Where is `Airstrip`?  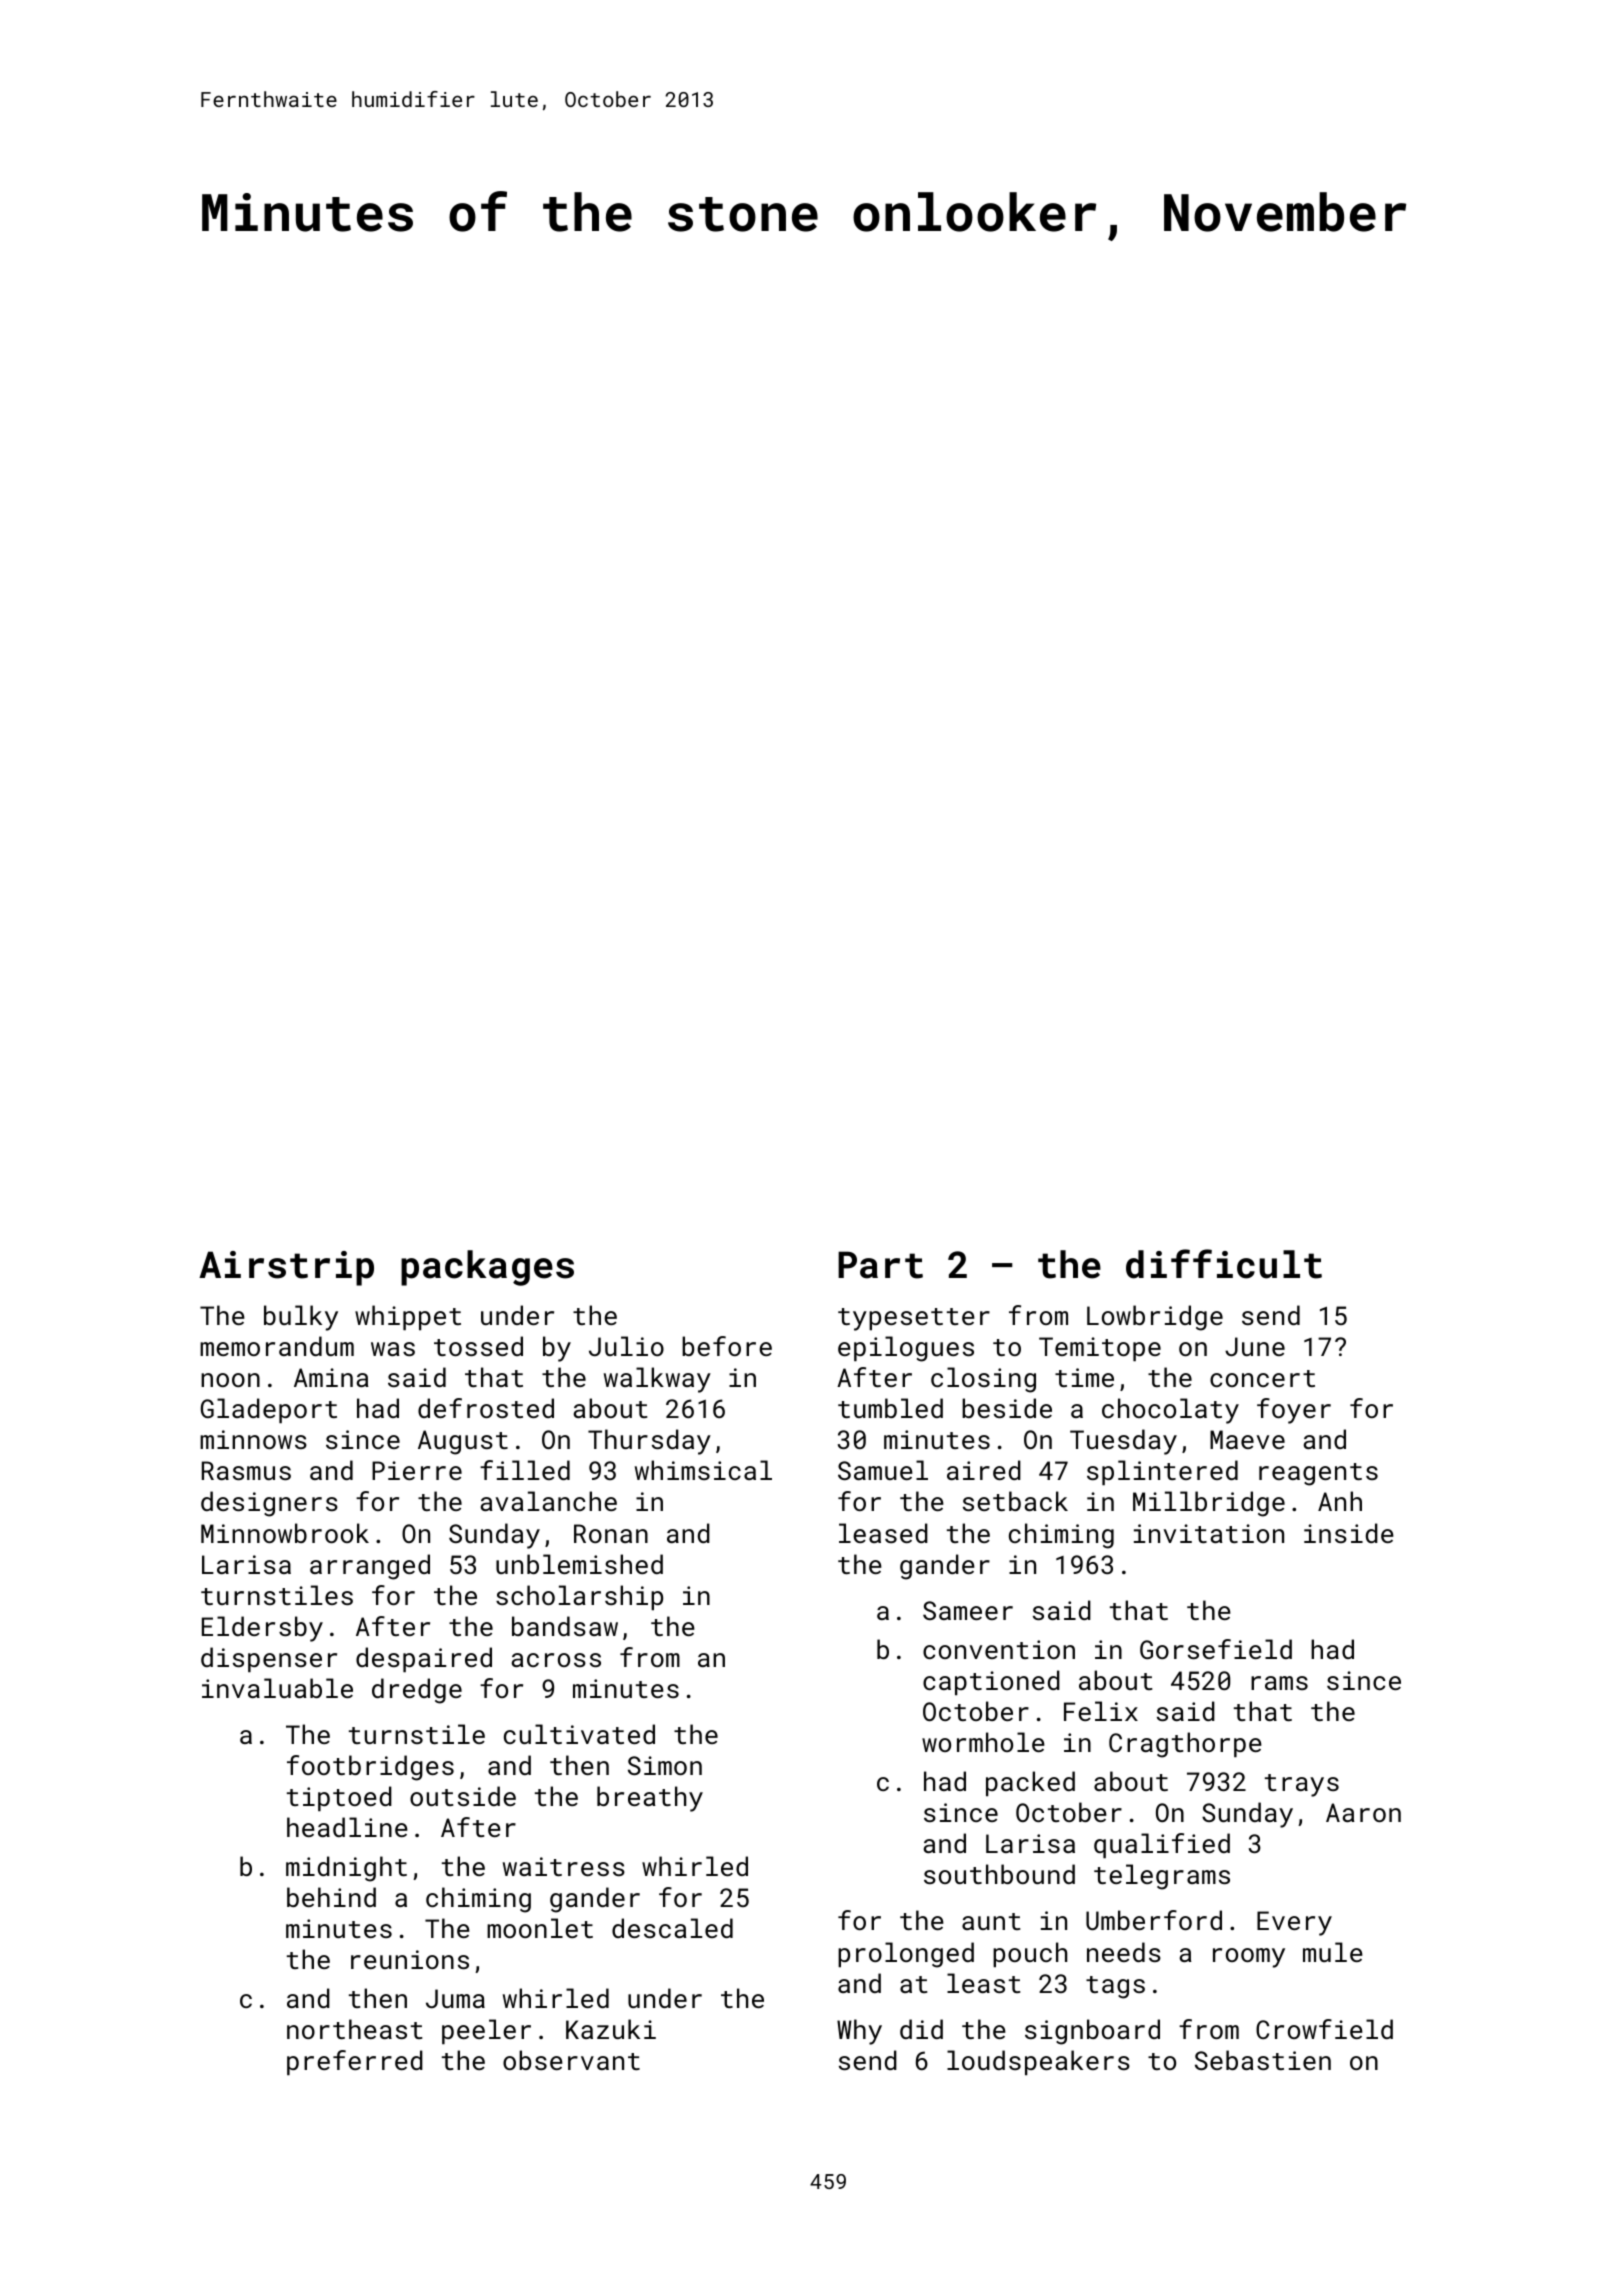
Airstrip is located at coordinates (286, 1268).
